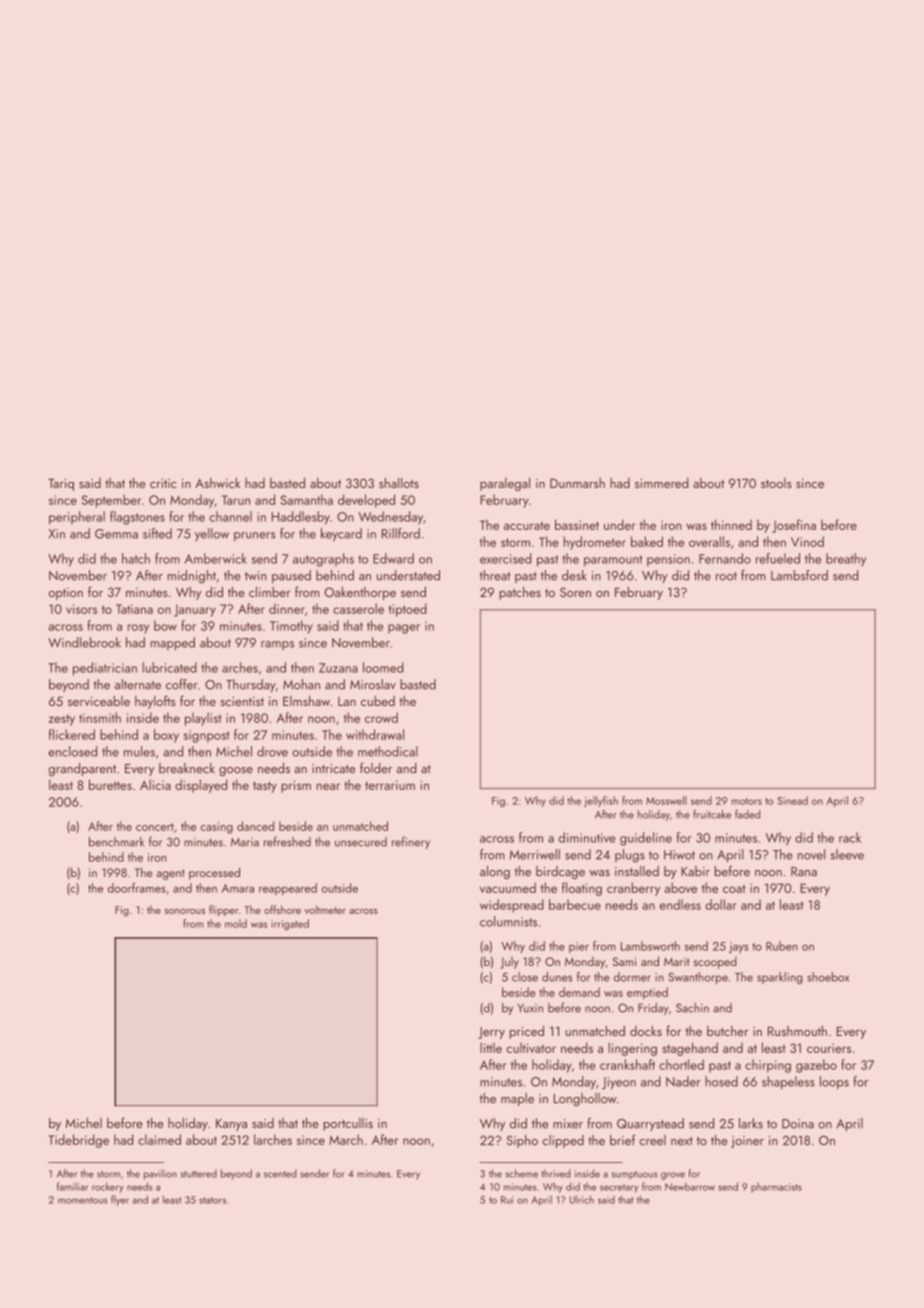 This screenshot has width=924, height=1308. I want to click on tiptoed, so click(407, 610).
